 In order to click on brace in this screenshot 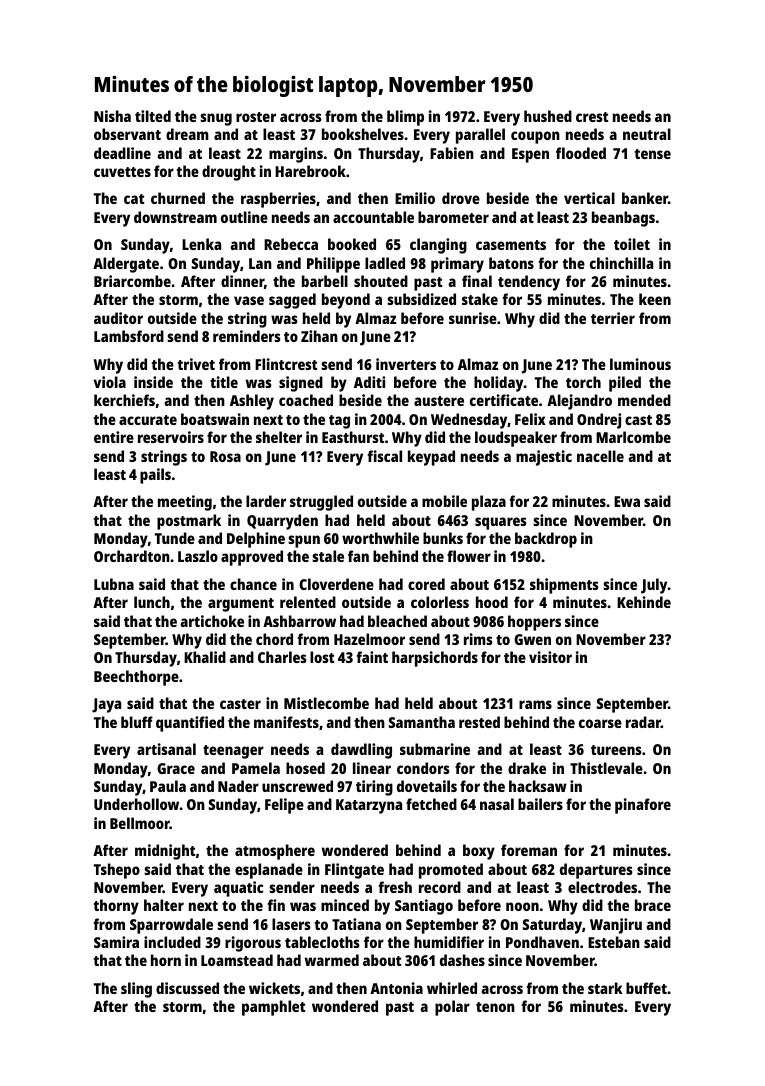, I will do `click(653, 905)`.
